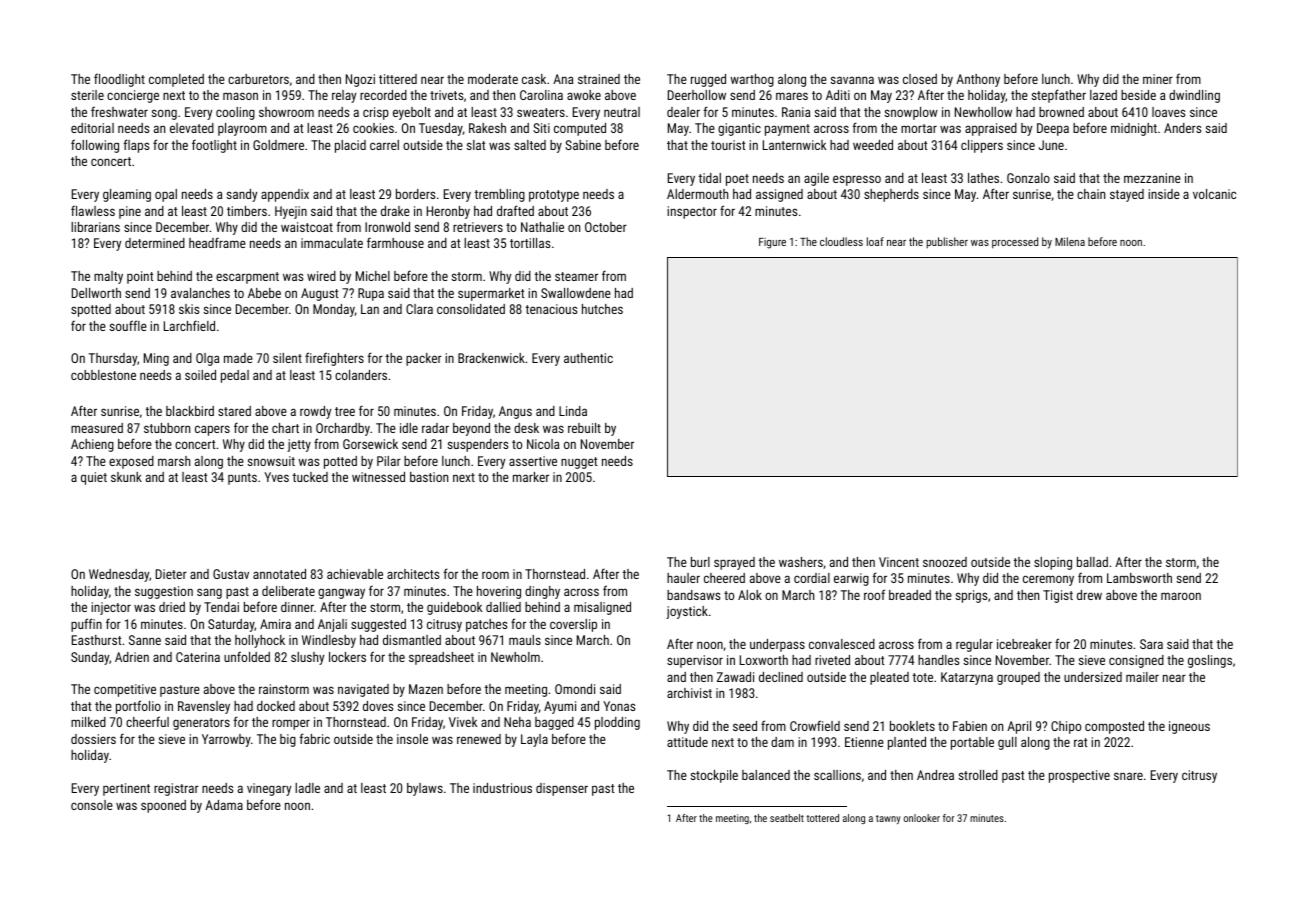 Image resolution: width=1308 pixels, height=924 pixels. I want to click on Larchfield, so click(189, 325).
